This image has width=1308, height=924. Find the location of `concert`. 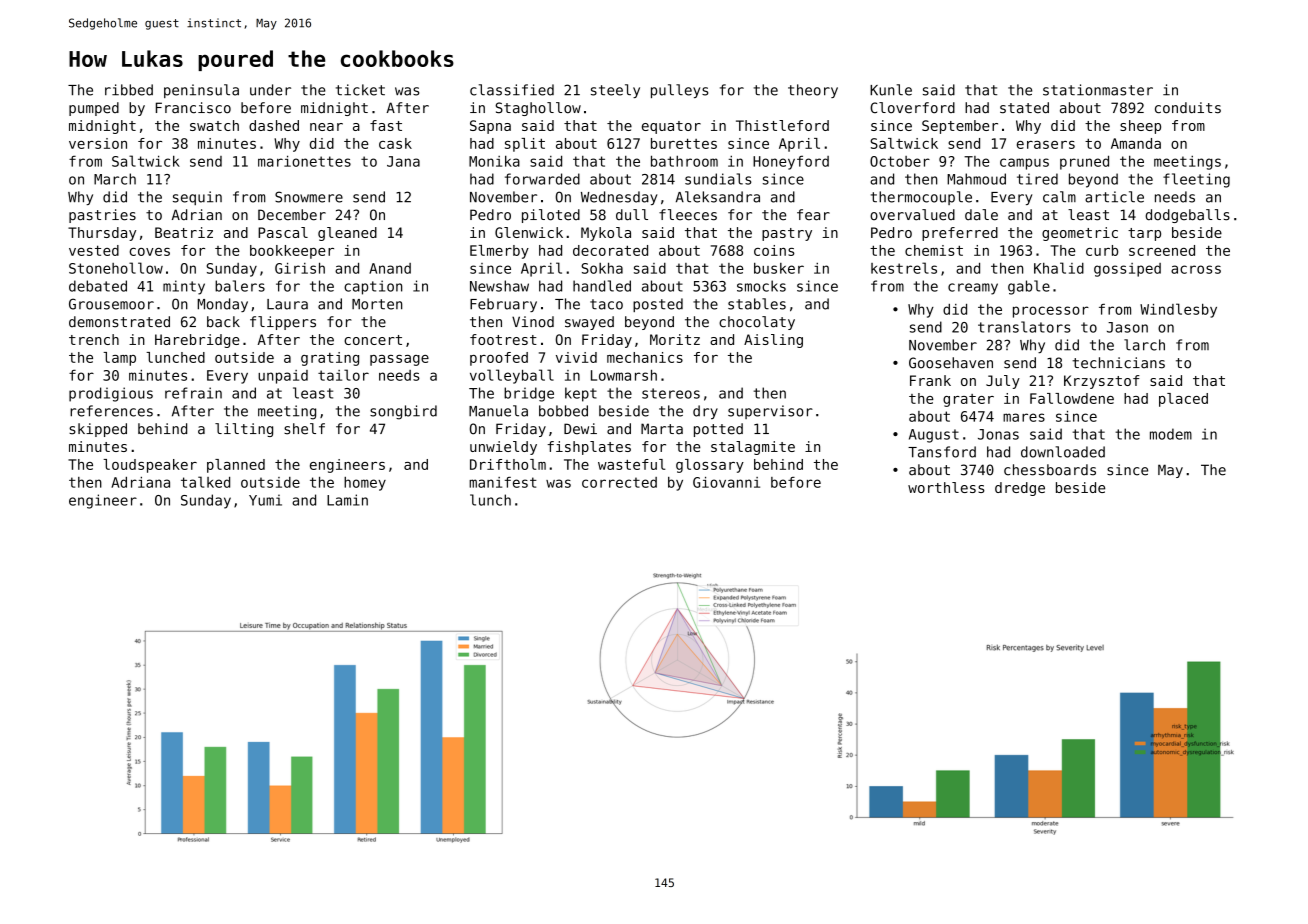

concert is located at coordinates (373, 340).
